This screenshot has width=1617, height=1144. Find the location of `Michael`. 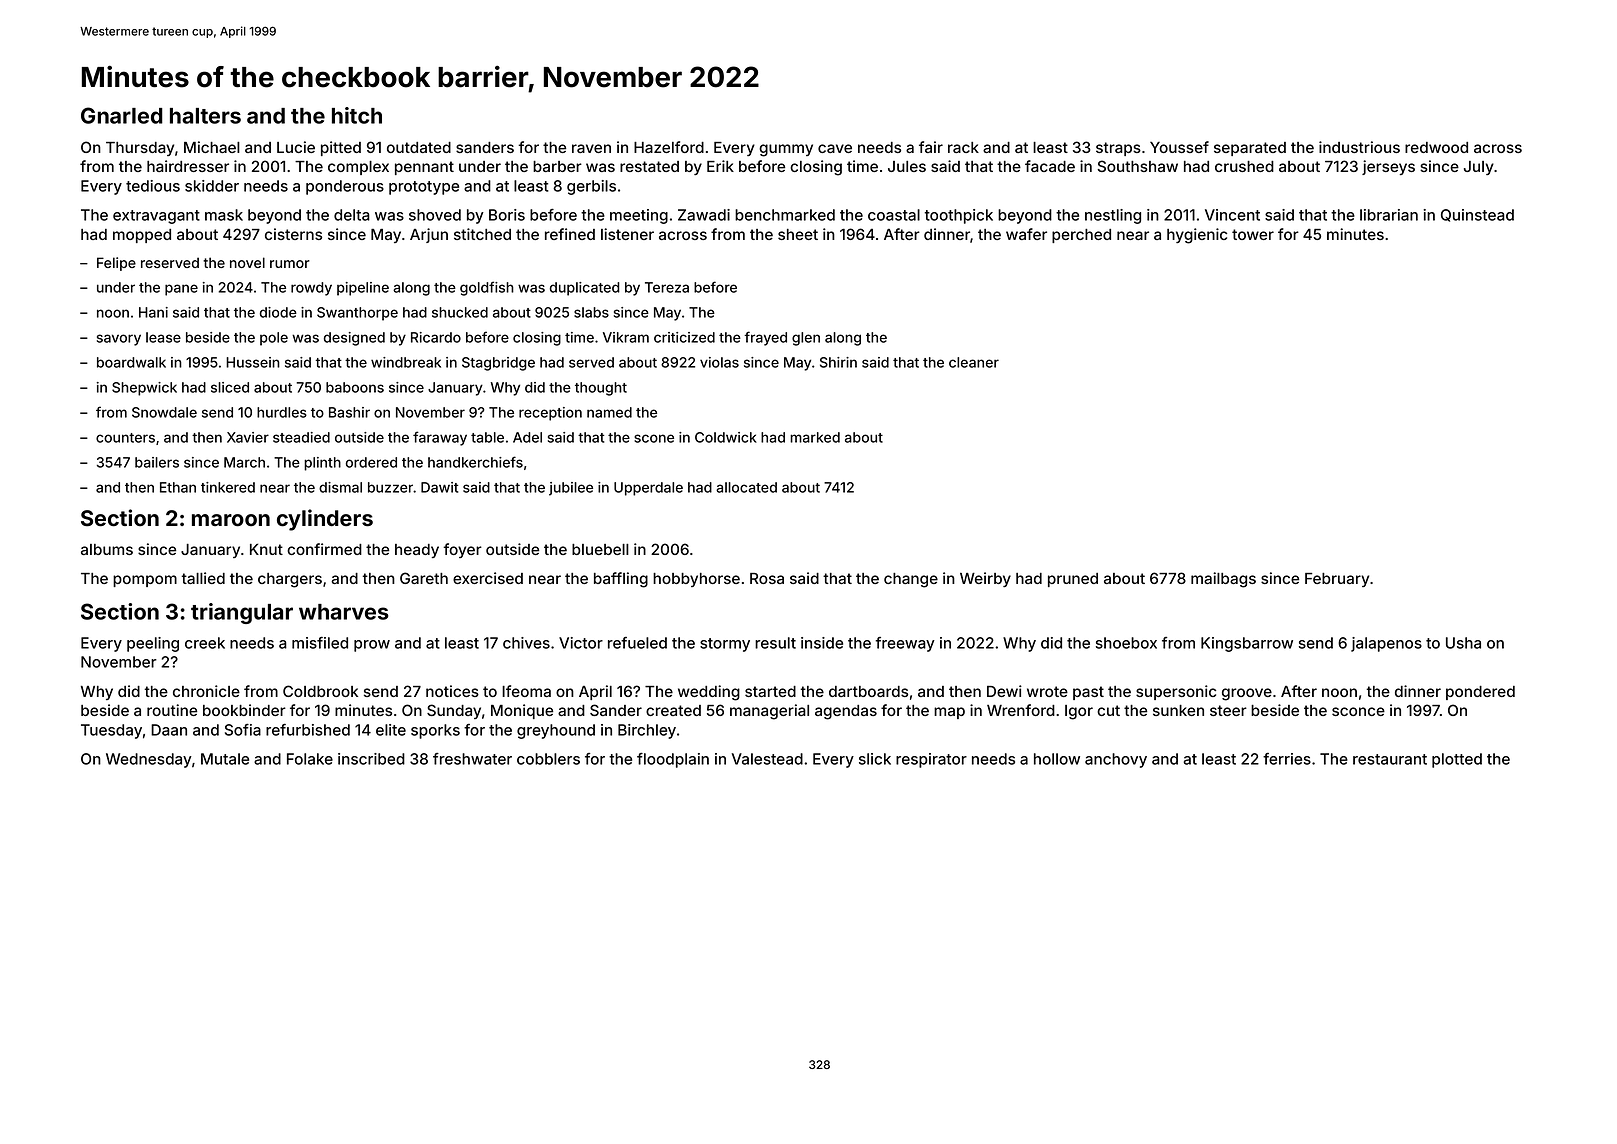

Michael is located at coordinates (212, 147).
